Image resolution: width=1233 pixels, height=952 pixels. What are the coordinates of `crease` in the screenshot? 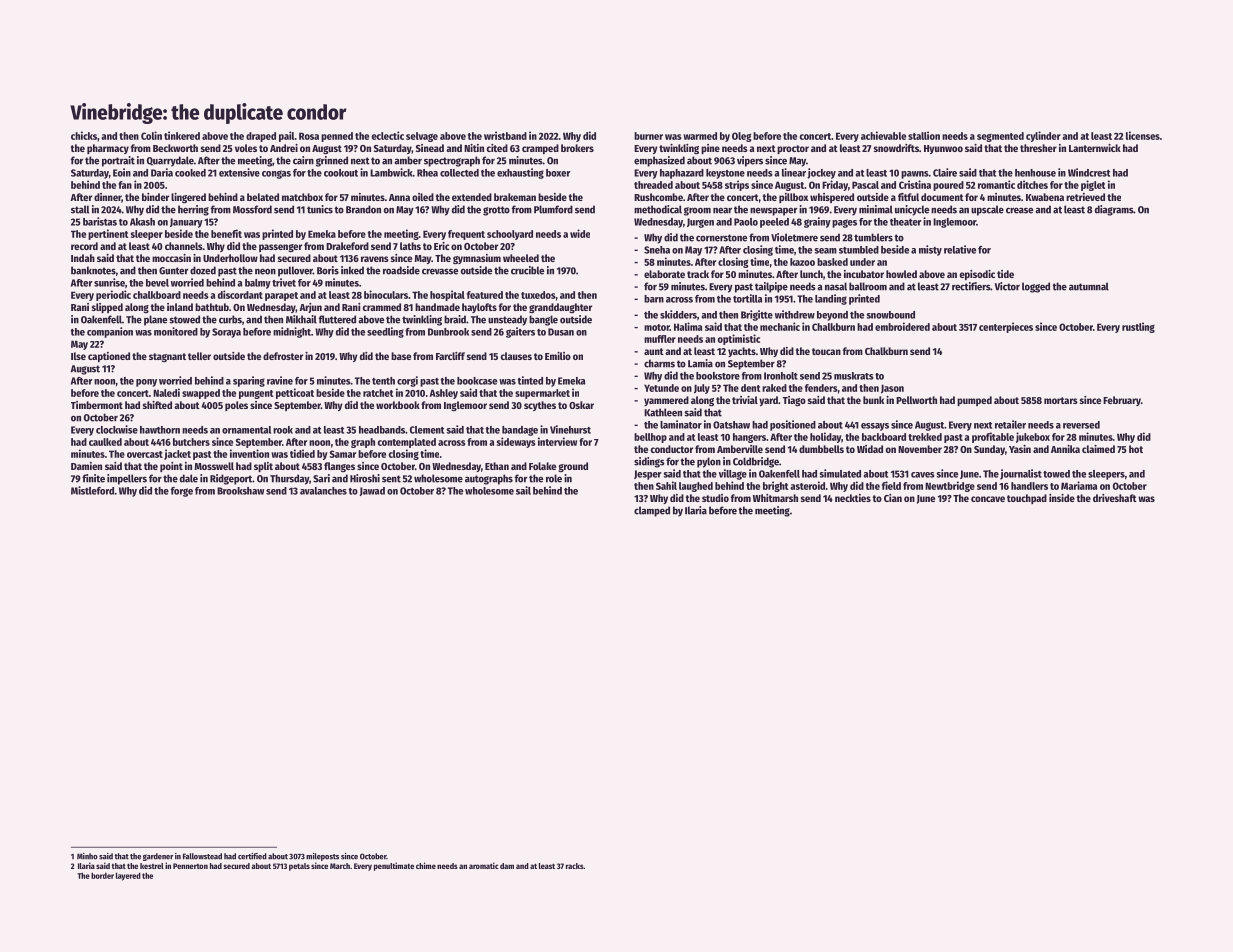 It's located at (1019, 210).
